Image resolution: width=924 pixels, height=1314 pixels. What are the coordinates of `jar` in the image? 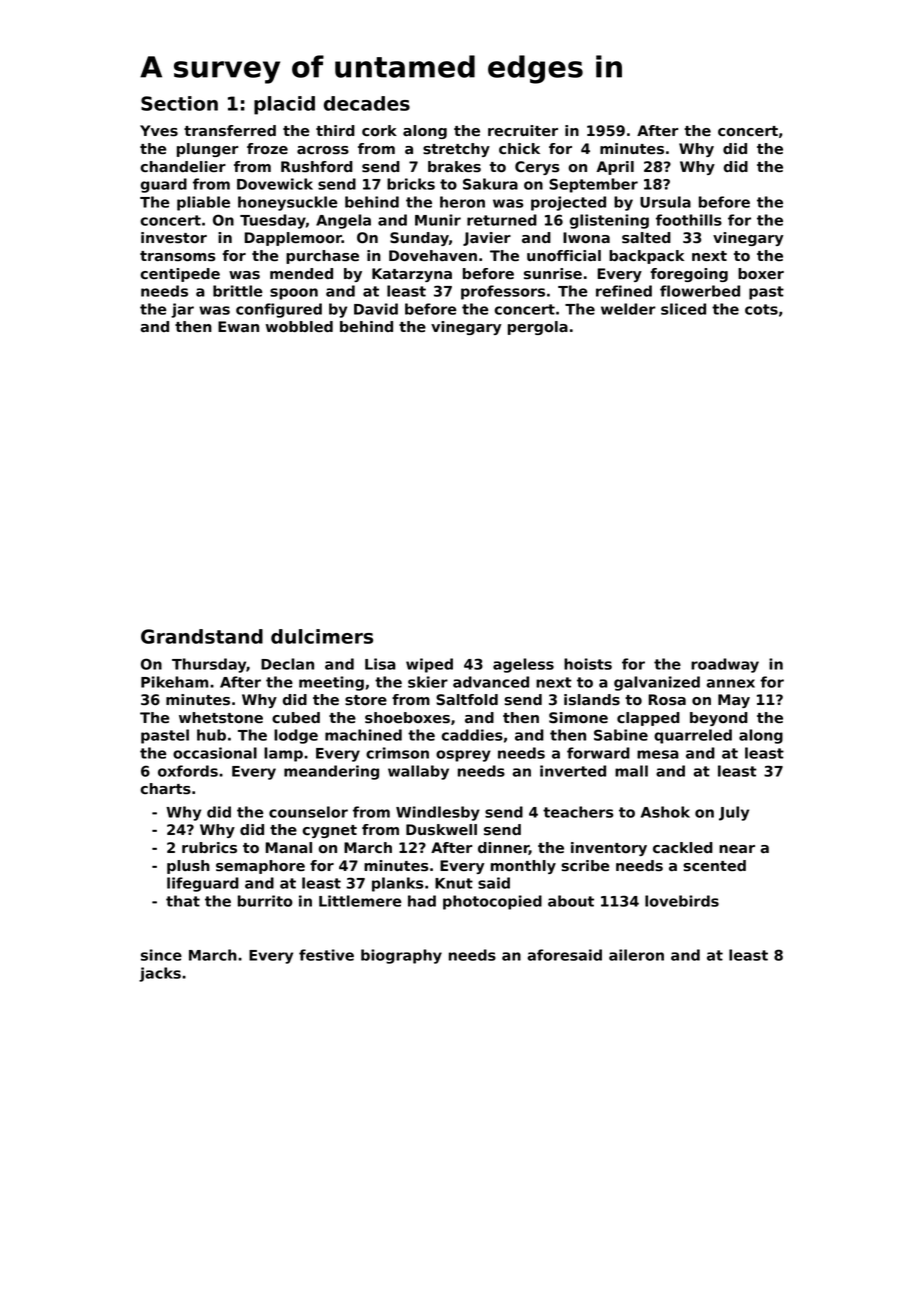 It's located at (182, 310).
